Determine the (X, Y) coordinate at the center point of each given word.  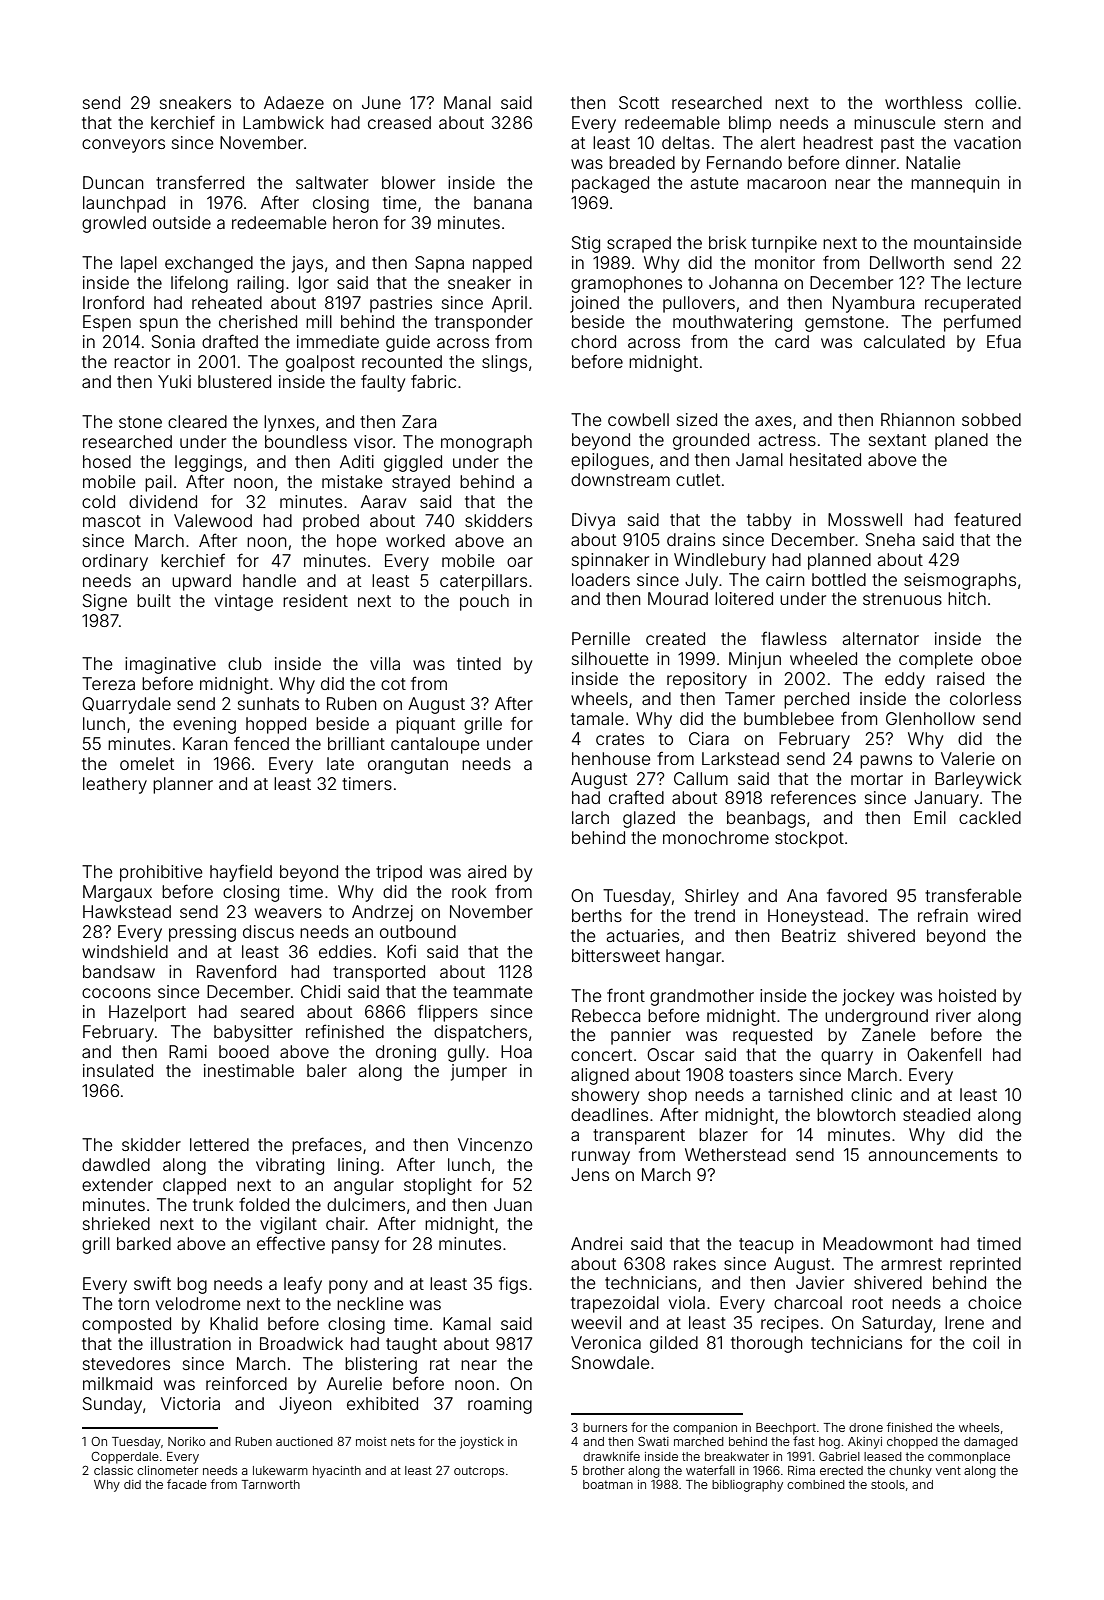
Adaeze (294, 102)
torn (133, 1304)
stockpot (809, 839)
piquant (425, 725)
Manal (467, 102)
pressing (202, 933)
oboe (1001, 658)
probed (331, 522)
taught (411, 1345)
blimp (750, 124)
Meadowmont (878, 1243)
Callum (701, 778)
